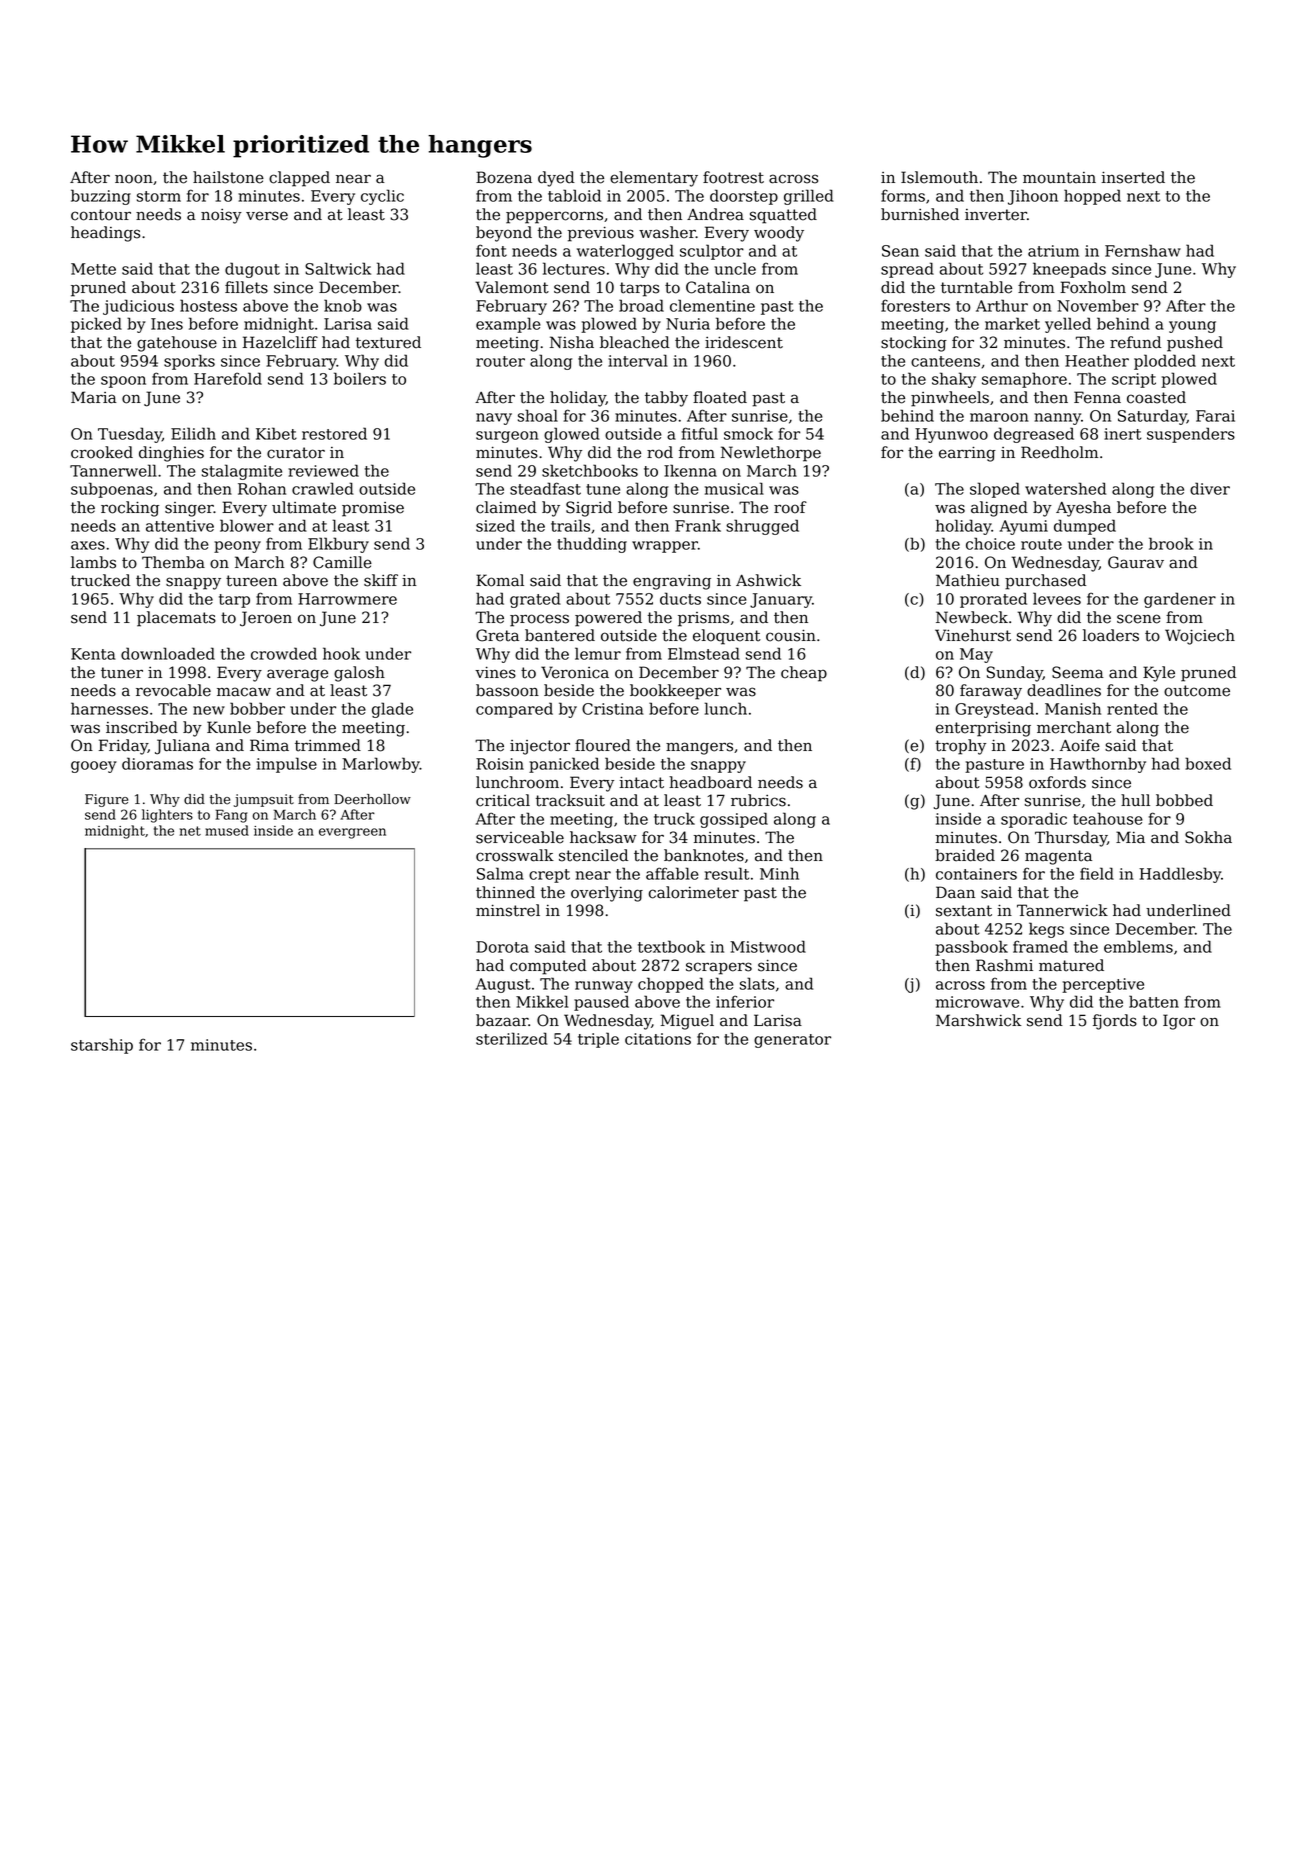 Image resolution: width=1310 pixels, height=1852 pixels. Describe the element at coordinates (733, 177) in the screenshot. I see `footrest` at that location.
